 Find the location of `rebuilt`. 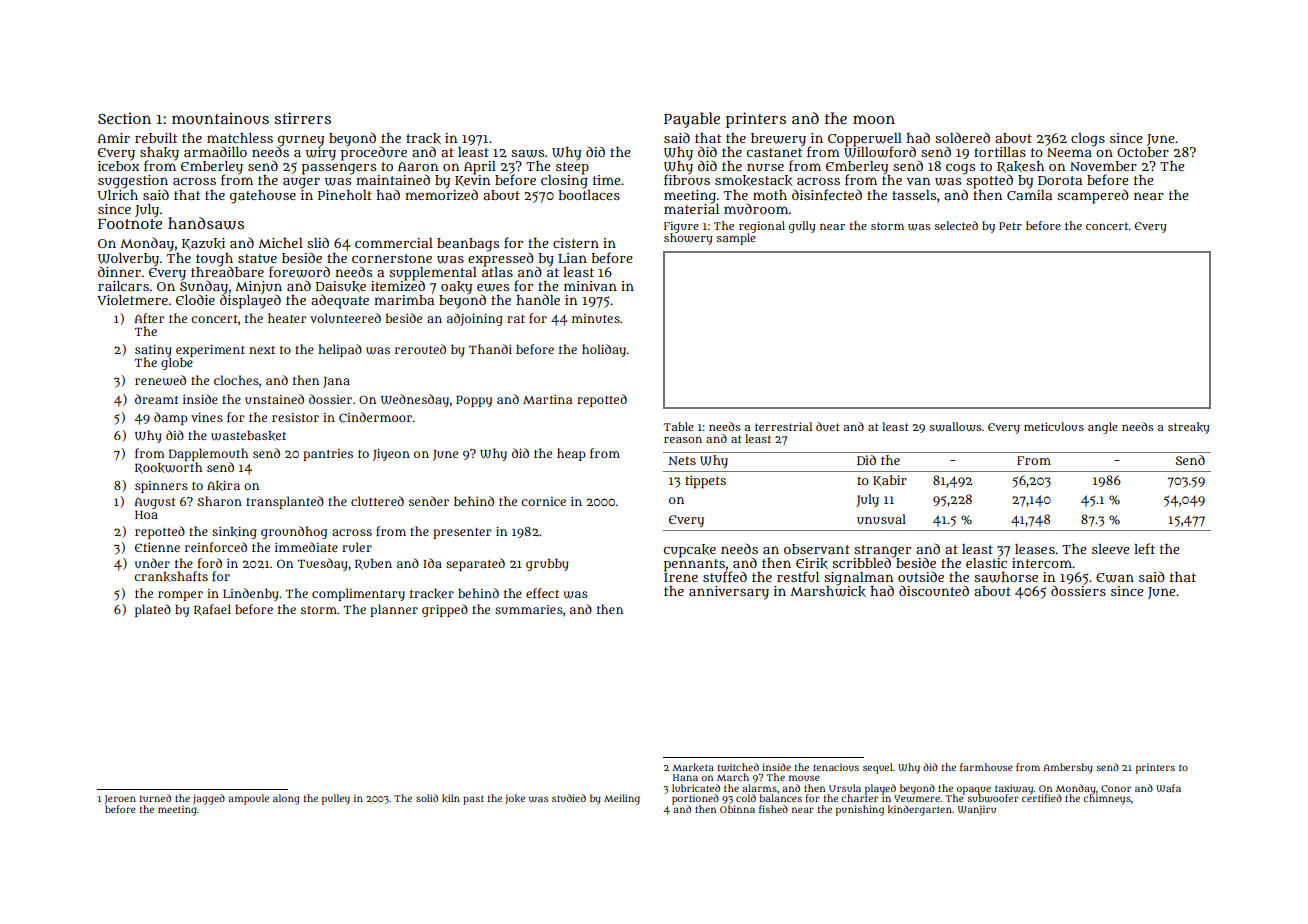

rebuilt is located at coordinates (156, 138).
